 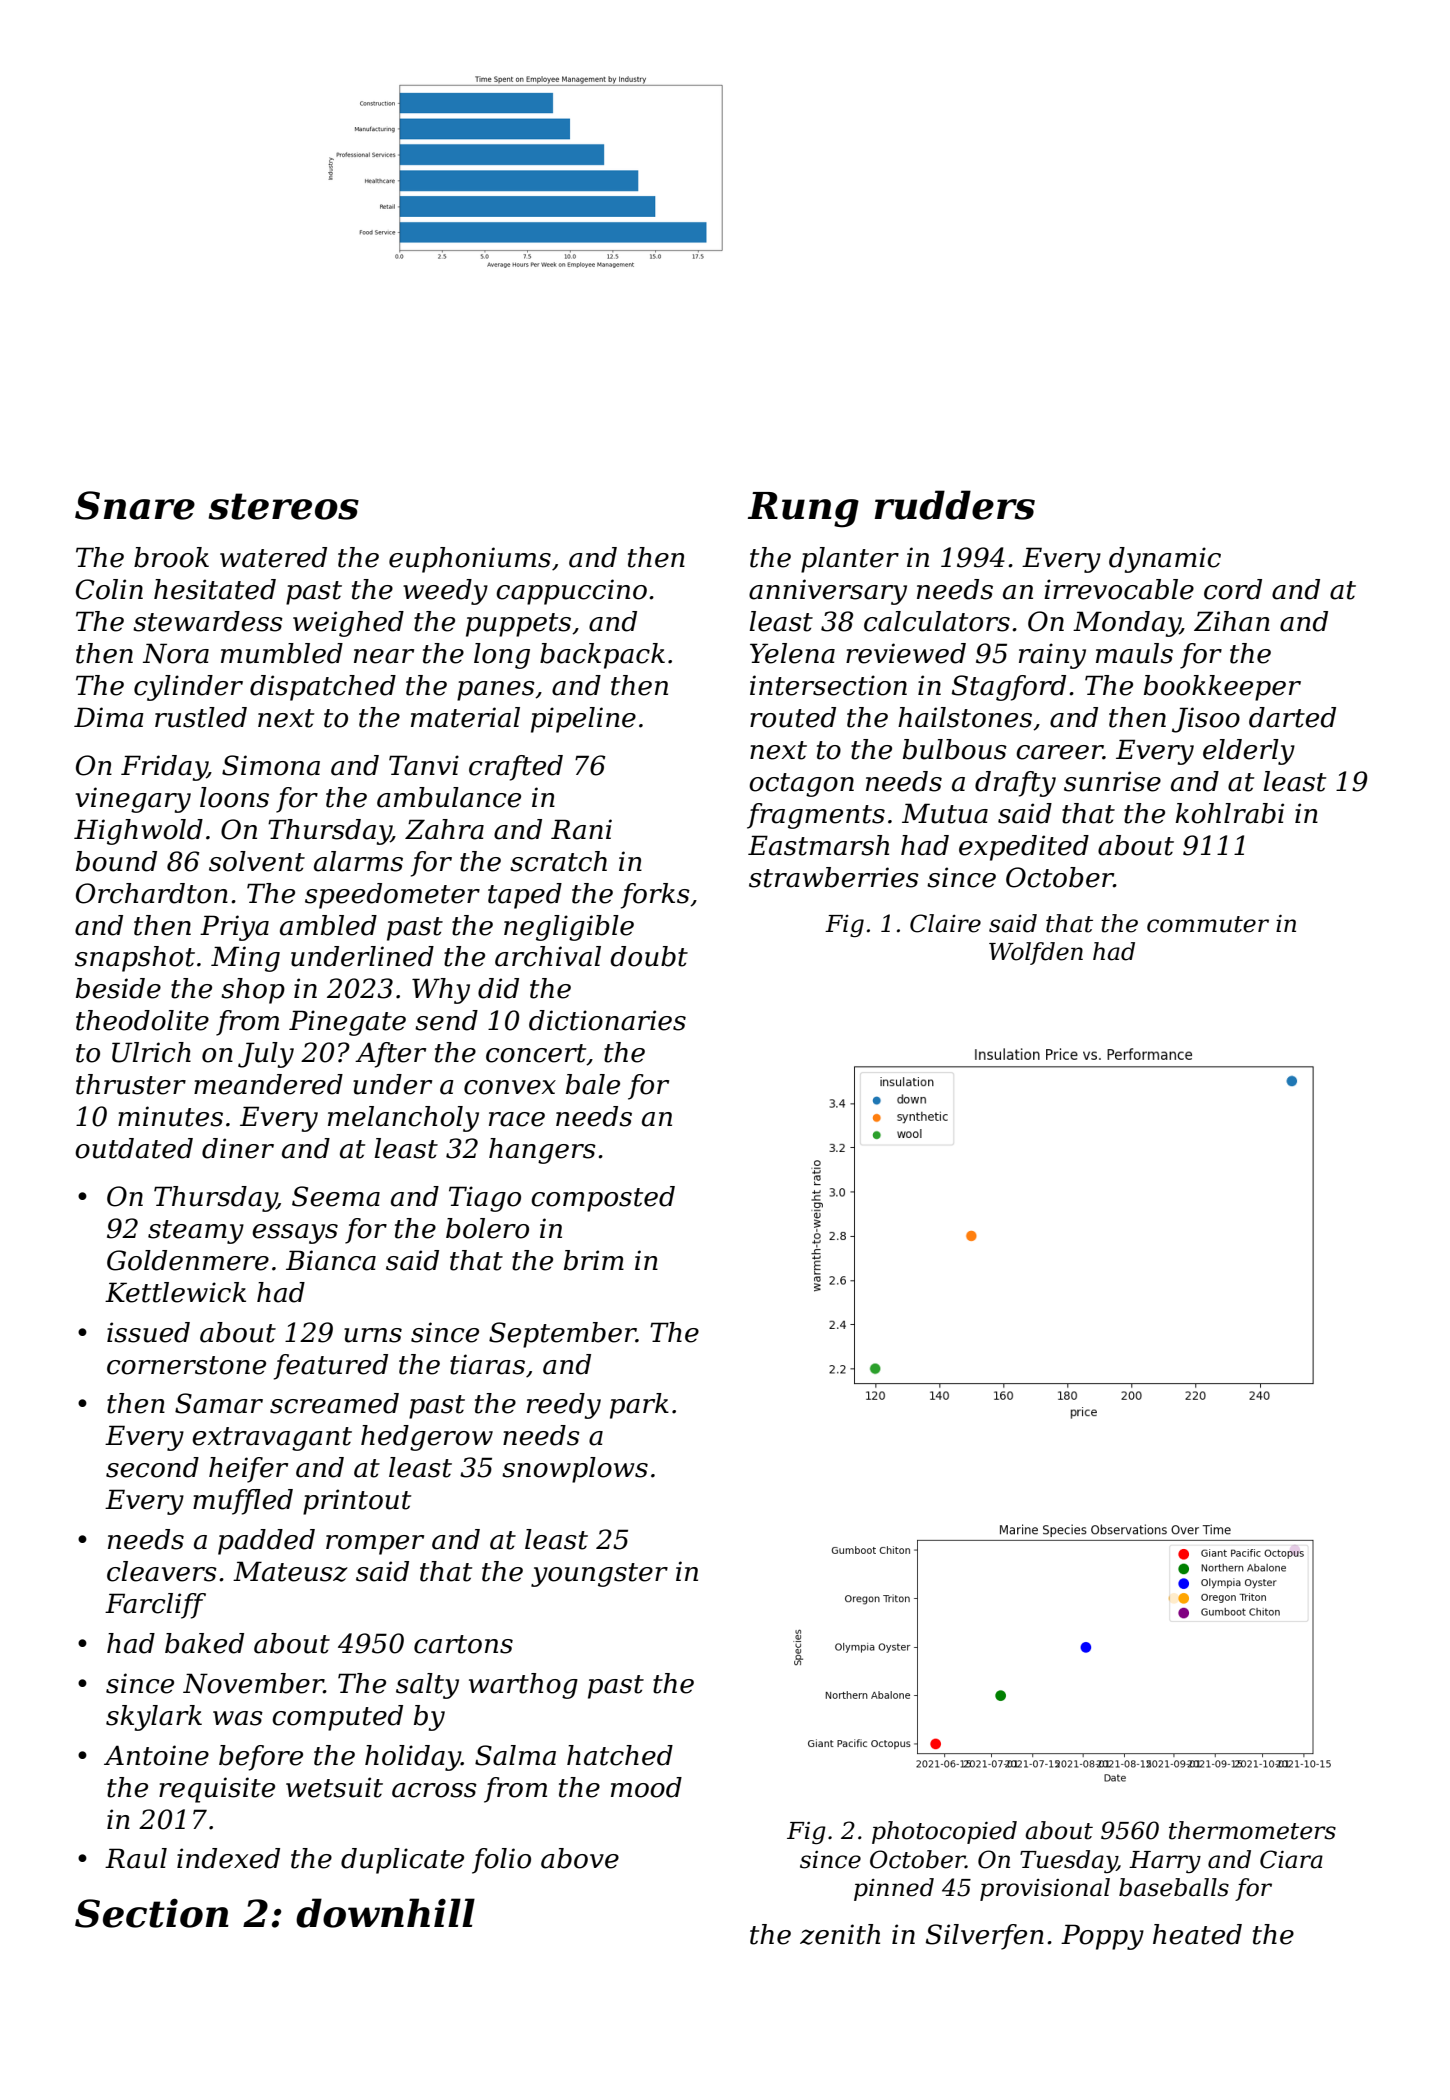 I want to click on Yelena, so click(x=792, y=653).
